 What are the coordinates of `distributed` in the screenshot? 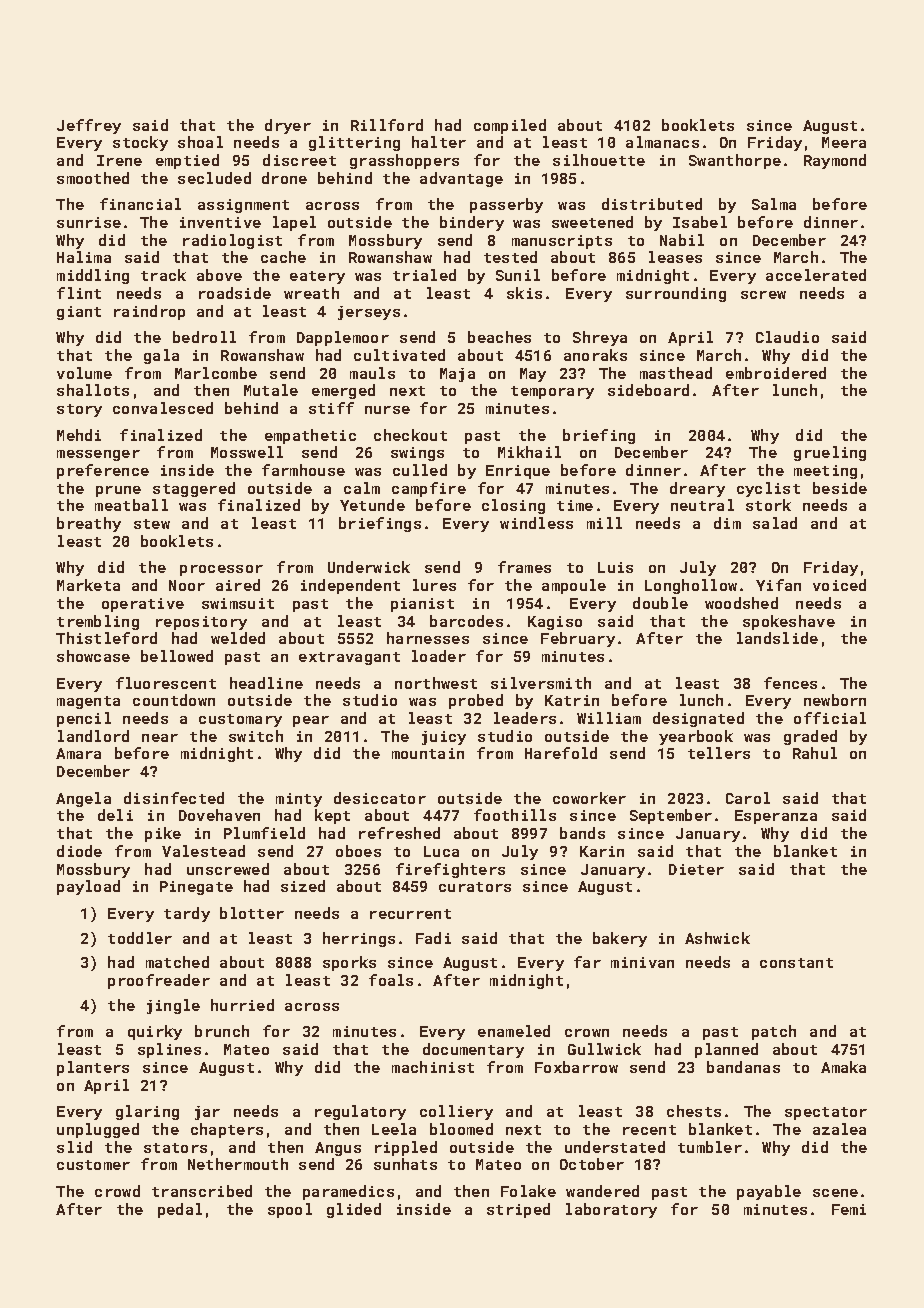 It's located at (652, 204).
